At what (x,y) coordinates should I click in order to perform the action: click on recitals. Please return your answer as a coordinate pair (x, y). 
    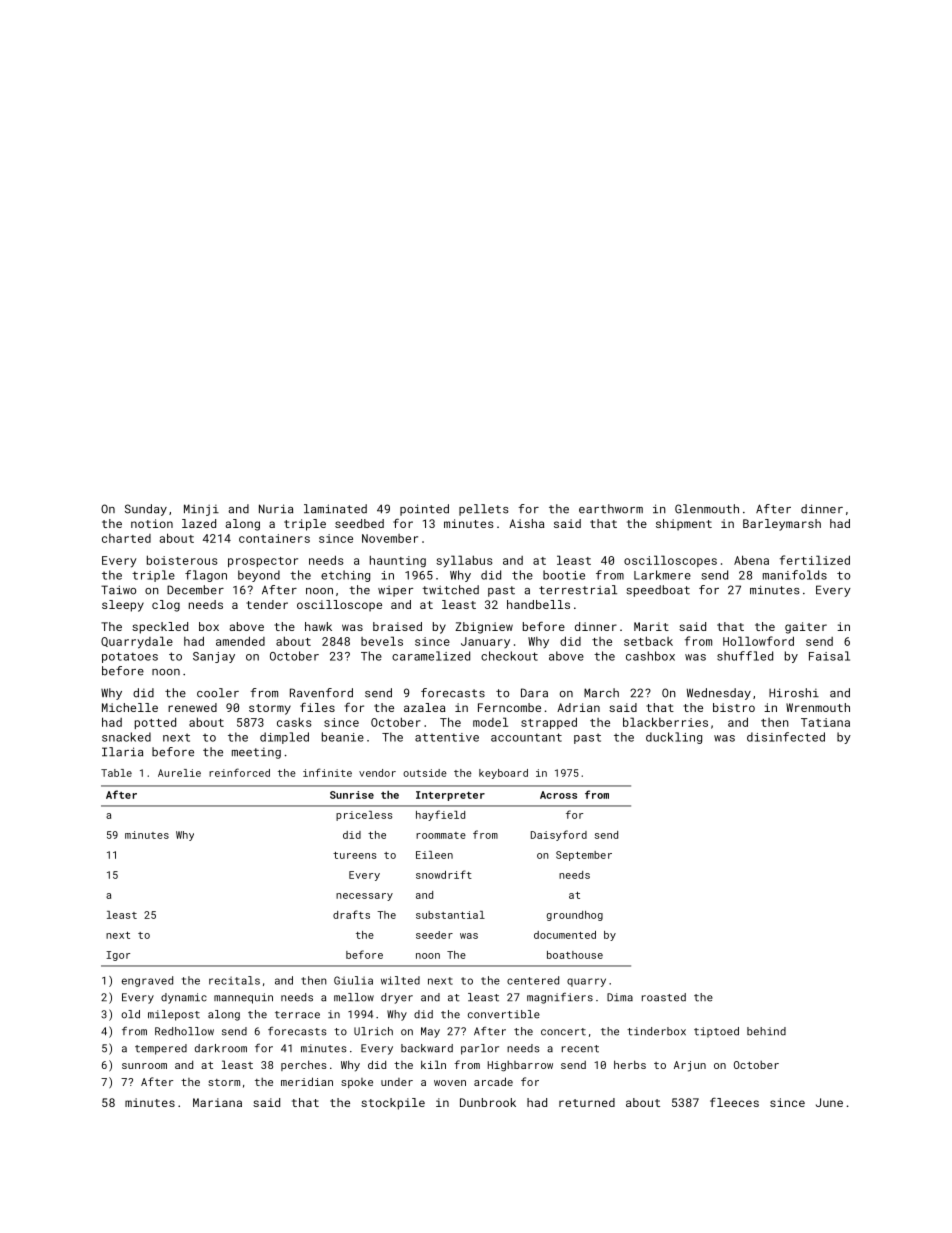
    Looking at the image, I should click on (234, 980).
